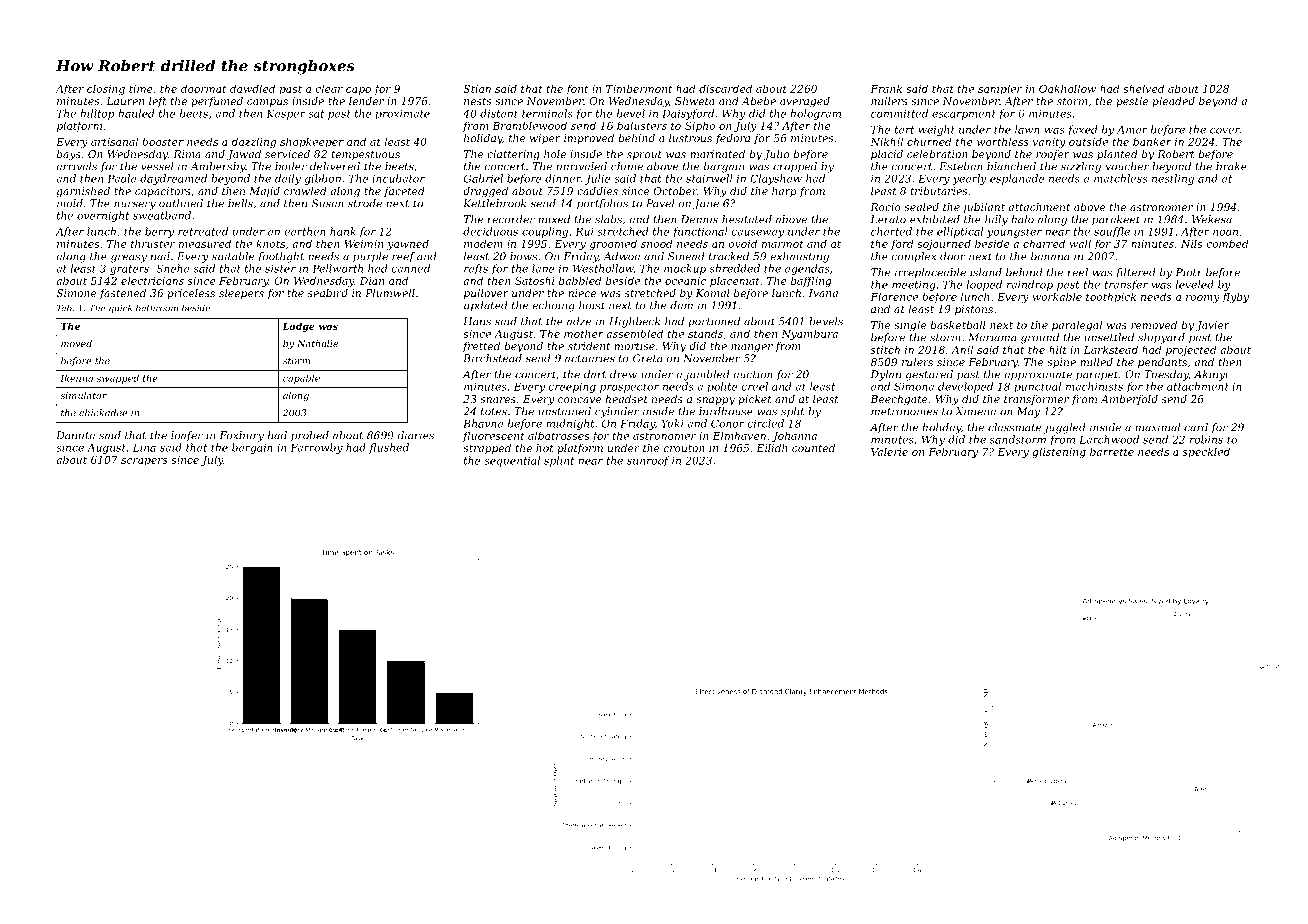  Describe the element at coordinates (1173, 102) in the screenshot. I see `pleaded` at that location.
